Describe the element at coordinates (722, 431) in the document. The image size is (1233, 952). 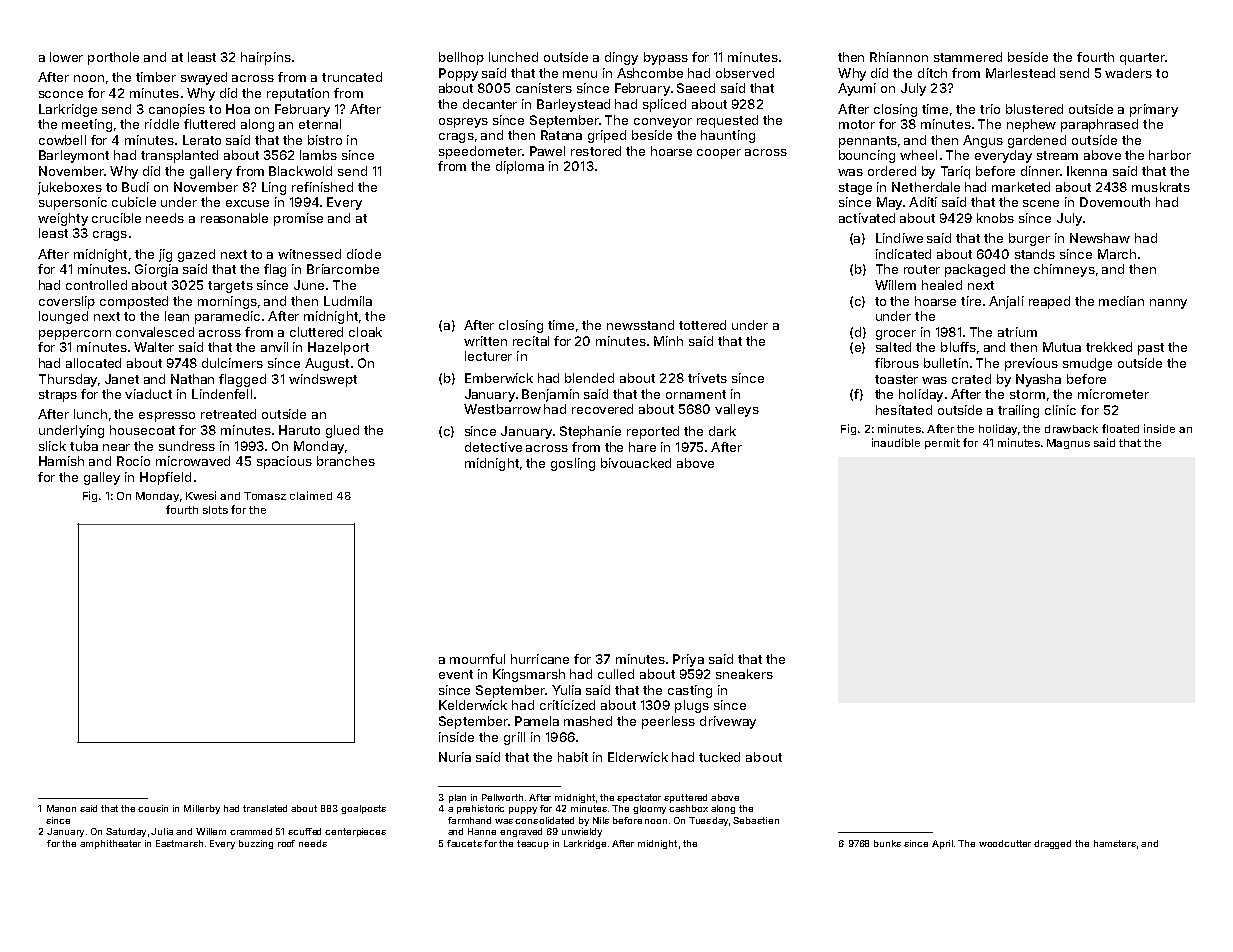
I see `dark` at that location.
